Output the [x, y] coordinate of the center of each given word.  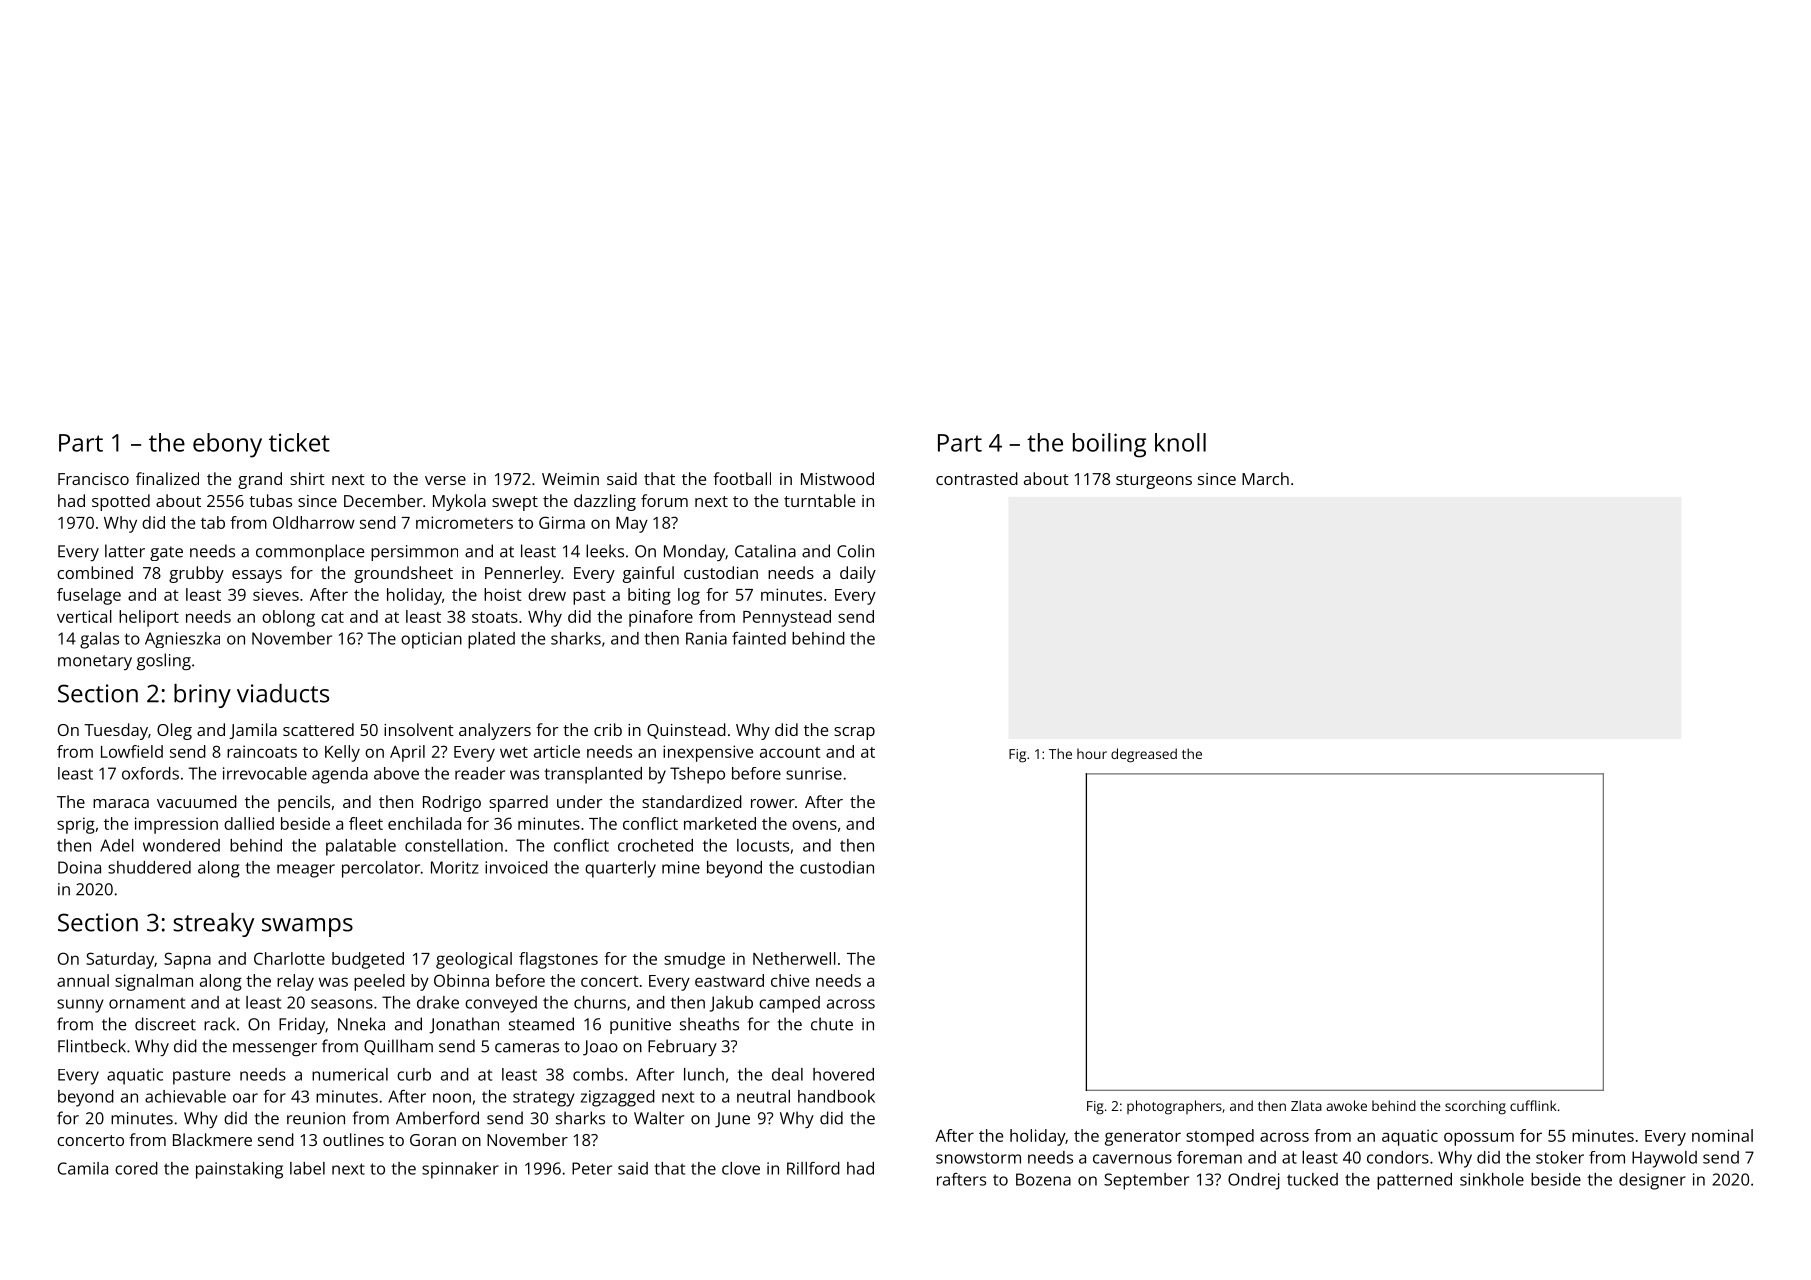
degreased [1144, 755]
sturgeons [1154, 481]
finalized [167, 478]
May [632, 525]
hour [1092, 753]
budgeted [368, 960]
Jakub [731, 1004]
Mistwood [837, 478]
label [307, 1168]
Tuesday [116, 731]
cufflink [1533, 1105]
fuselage [89, 596]
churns [600, 1002]
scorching [1475, 1107]
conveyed [501, 1004]
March [1265, 478]
